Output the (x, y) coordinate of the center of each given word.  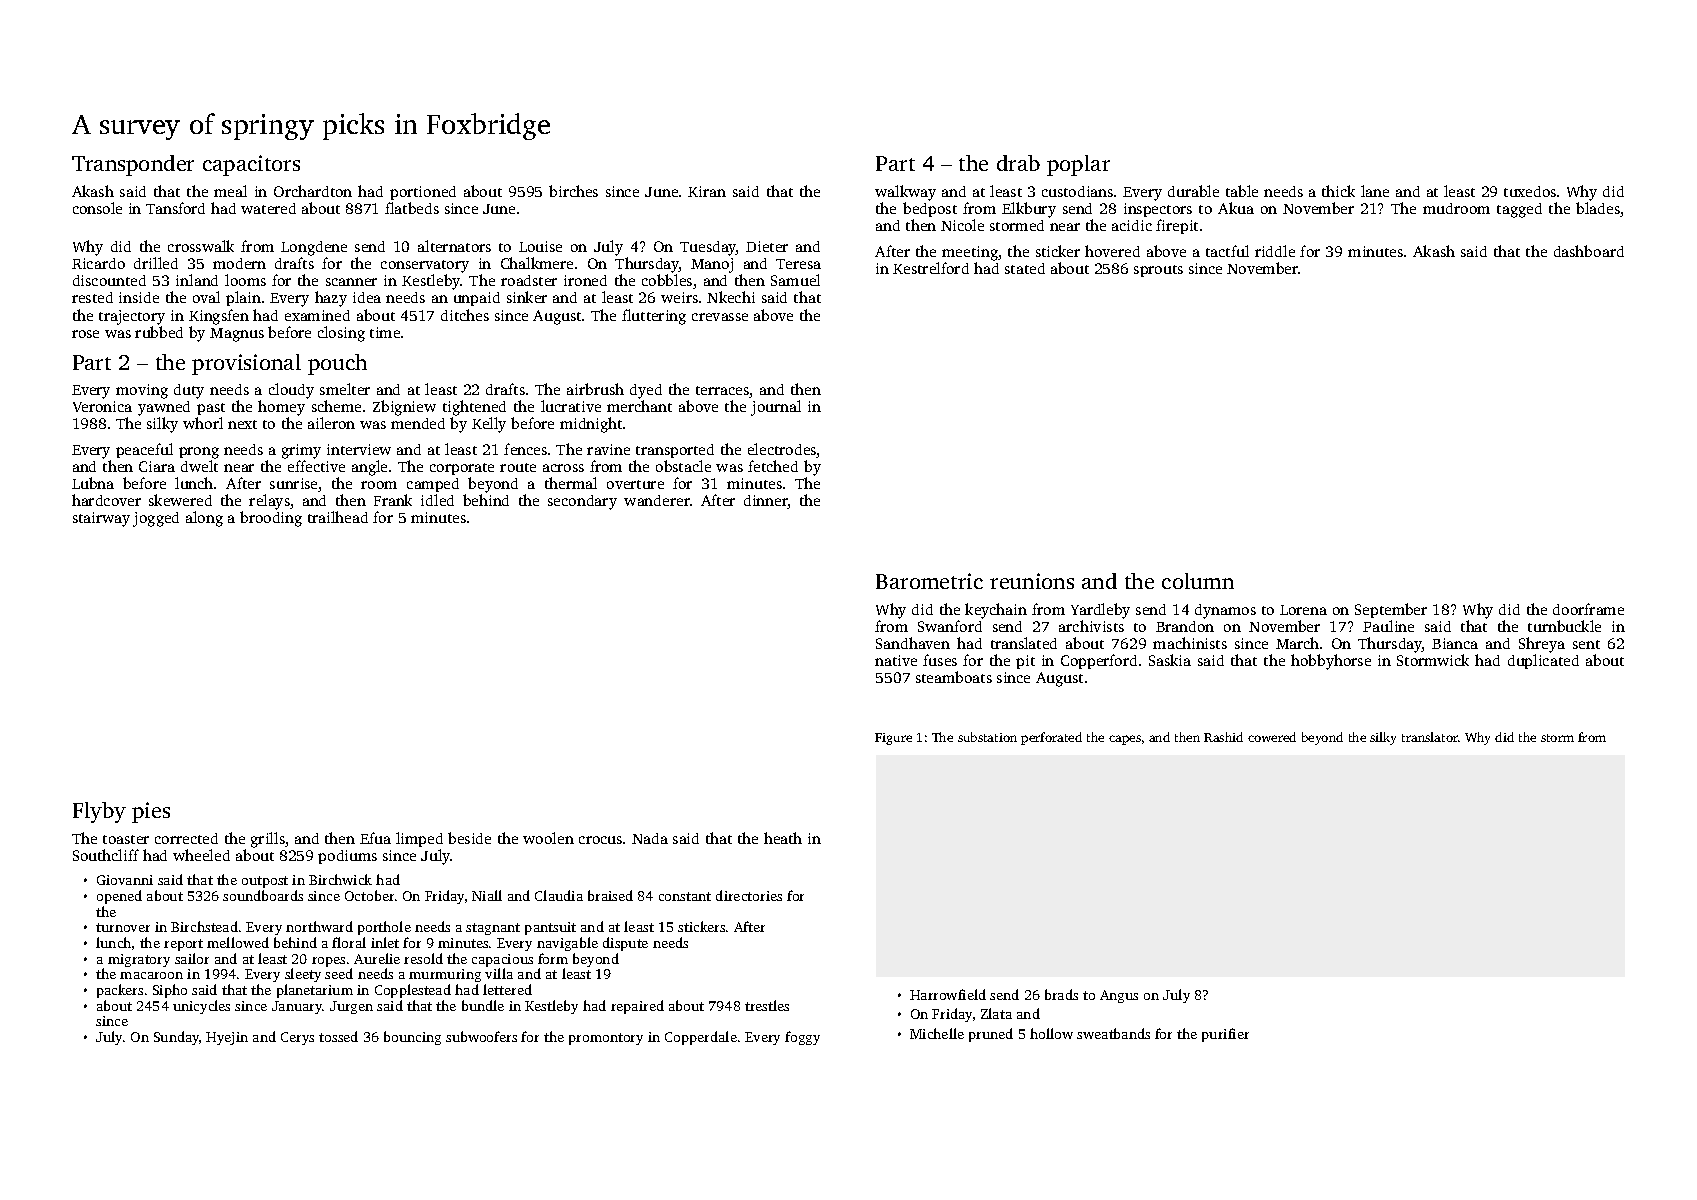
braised (610, 895)
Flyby (99, 812)
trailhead (338, 517)
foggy (802, 1038)
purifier (1225, 1035)
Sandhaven (913, 643)
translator (1430, 737)
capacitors (251, 165)
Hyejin (227, 1038)
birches (573, 191)
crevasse (720, 317)
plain (243, 298)
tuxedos (1530, 191)
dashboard (1589, 251)
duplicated (1543, 661)
